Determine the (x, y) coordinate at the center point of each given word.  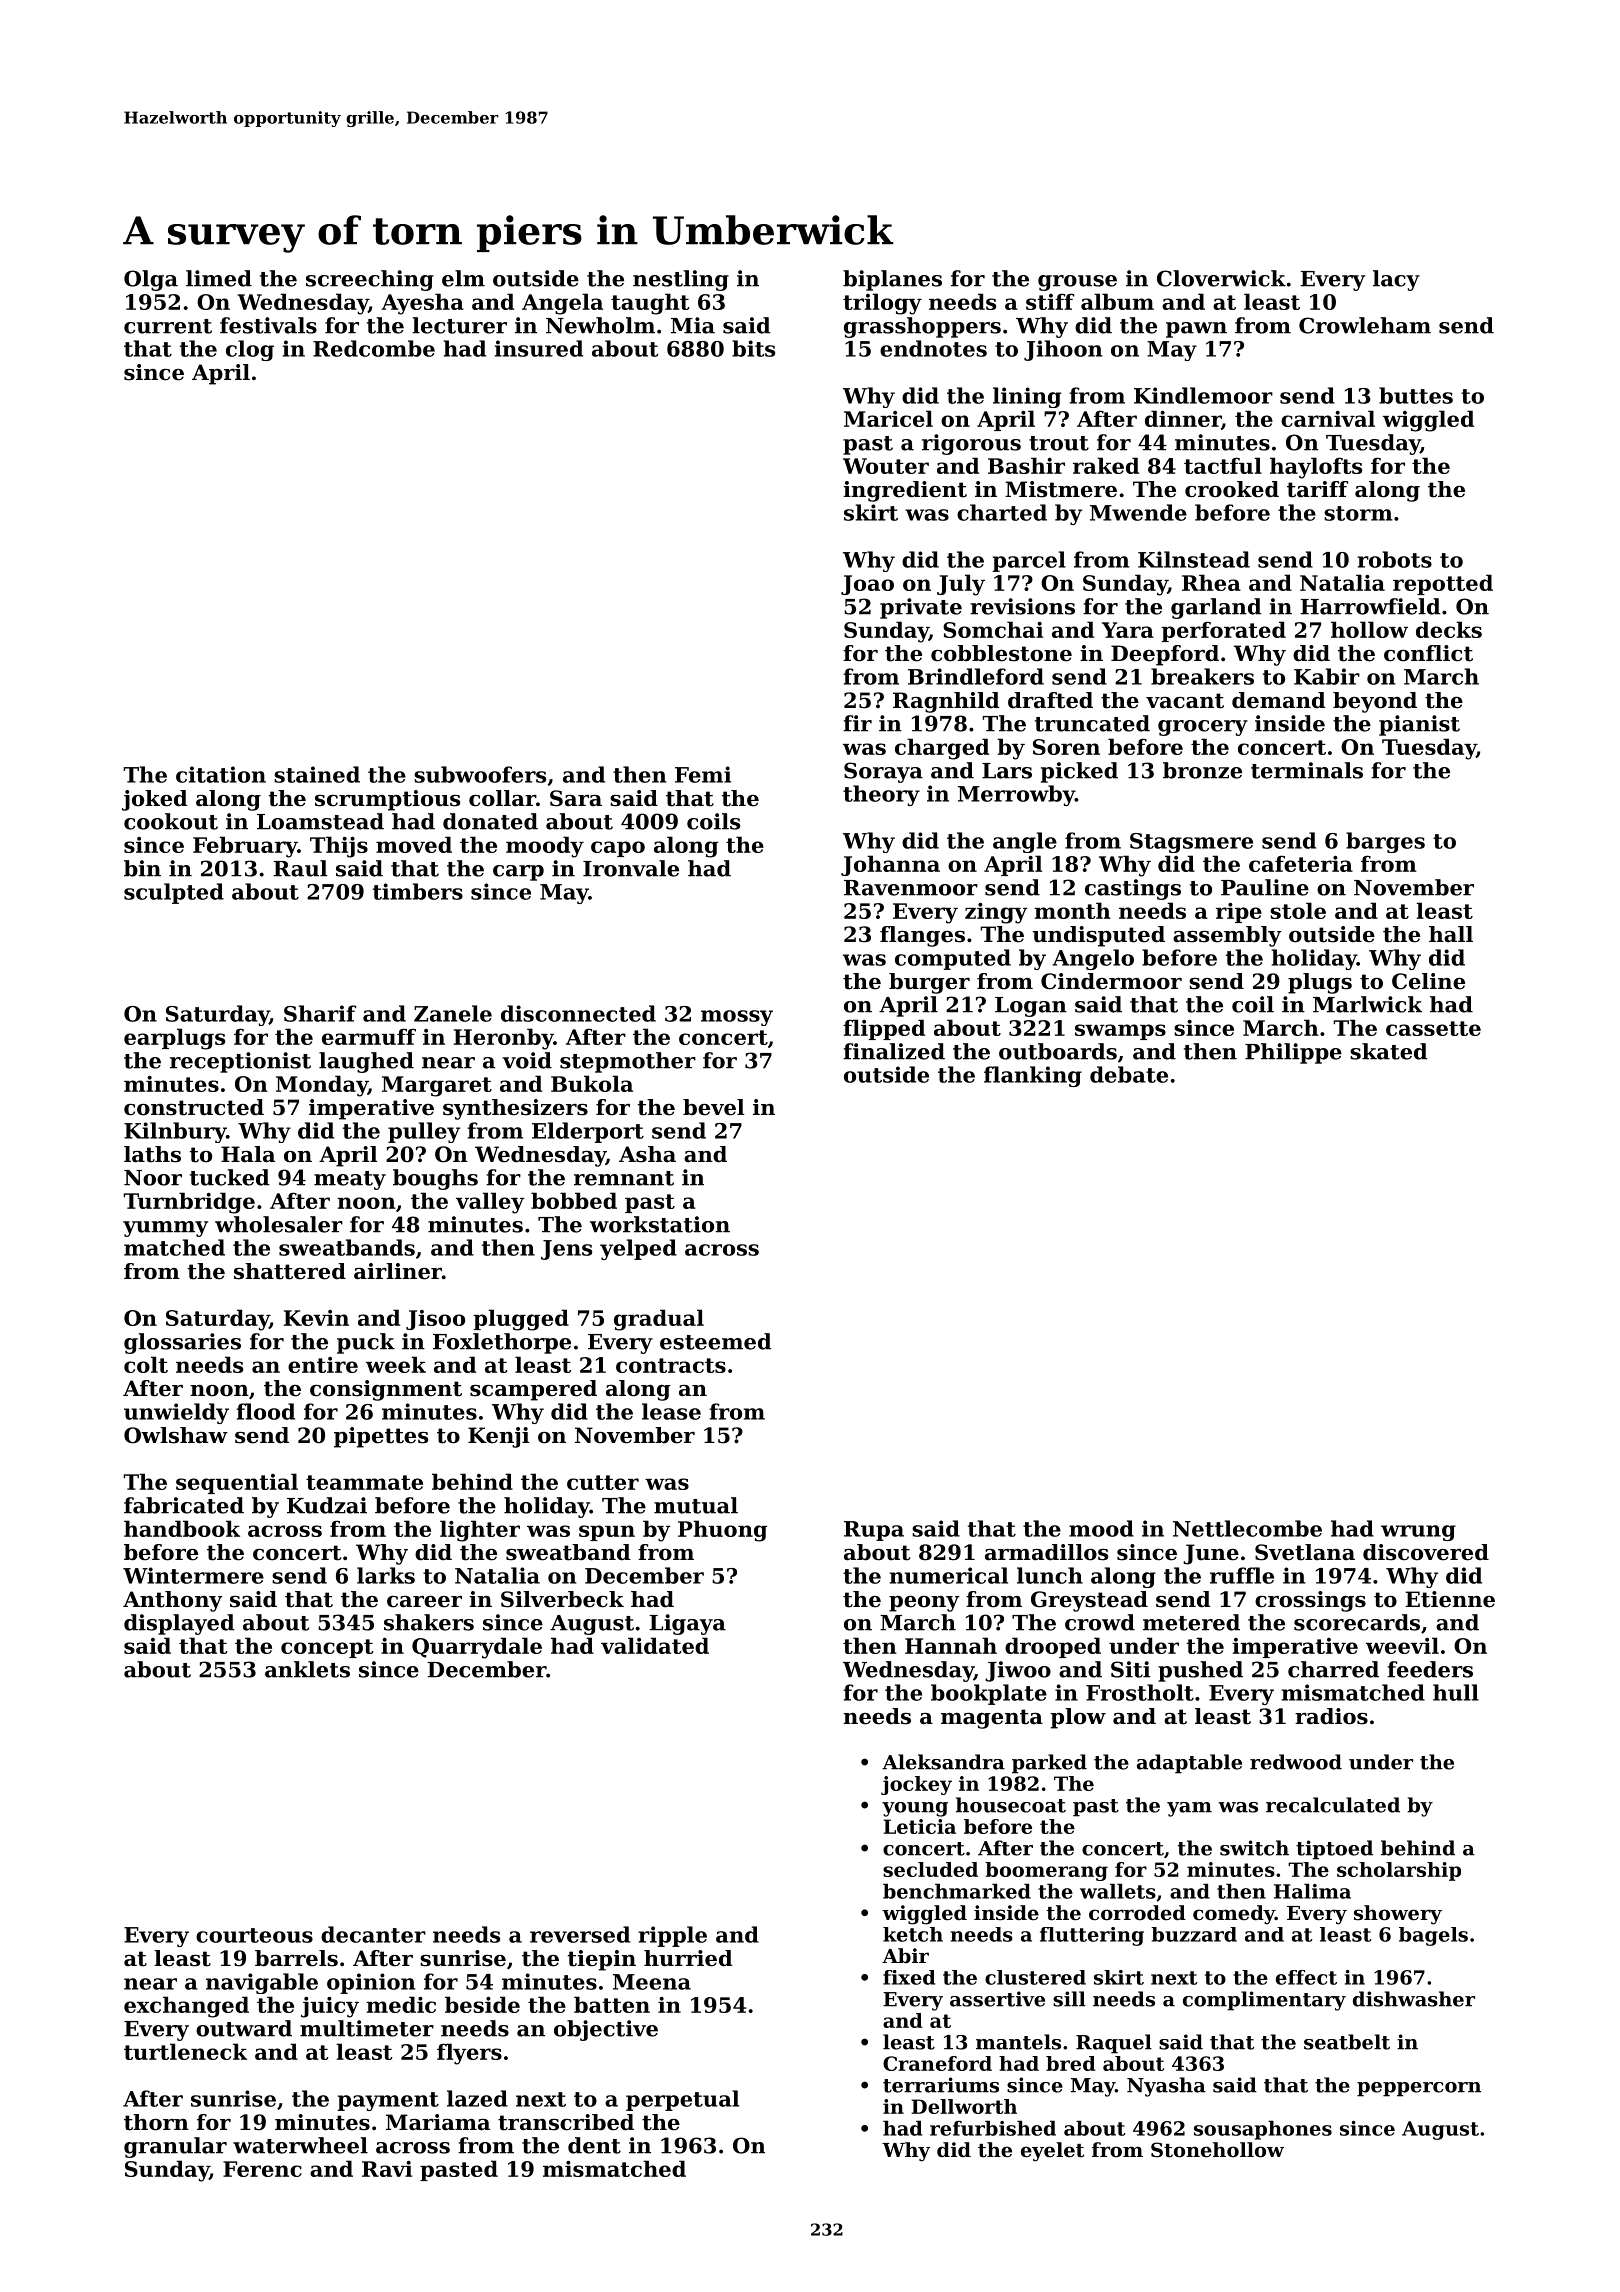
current (168, 326)
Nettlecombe (1247, 1528)
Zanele (453, 1013)
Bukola (592, 1083)
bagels (1433, 1936)
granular (175, 2147)
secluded (930, 1869)
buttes (1416, 395)
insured (539, 348)
